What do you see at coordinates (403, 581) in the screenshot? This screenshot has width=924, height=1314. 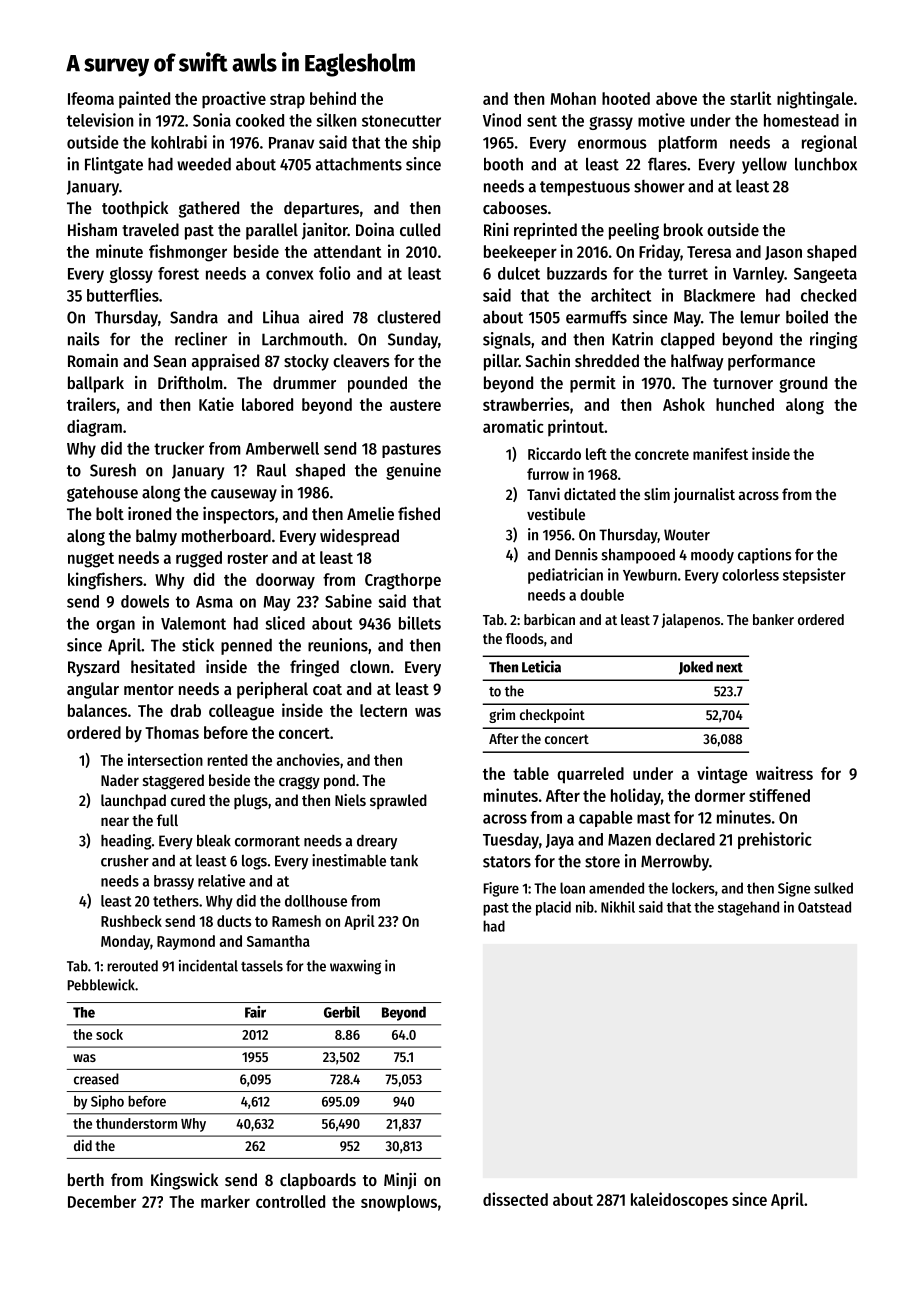 I see `Cragthorpe` at bounding box center [403, 581].
